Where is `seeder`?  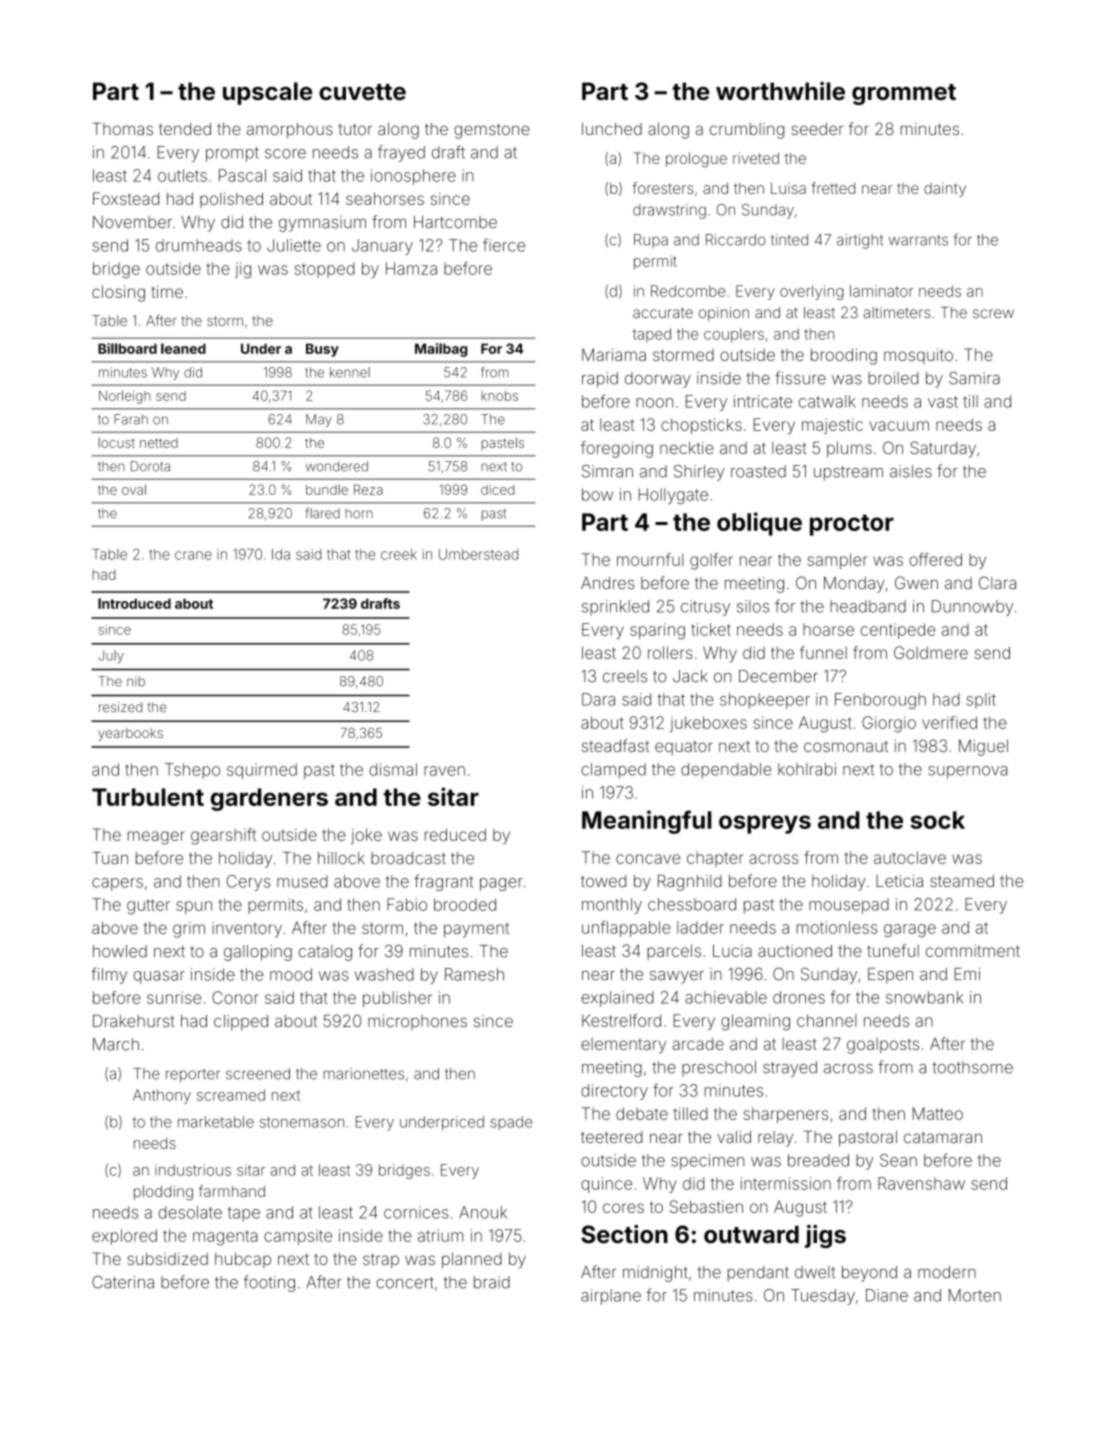 seeder is located at coordinates (817, 129).
